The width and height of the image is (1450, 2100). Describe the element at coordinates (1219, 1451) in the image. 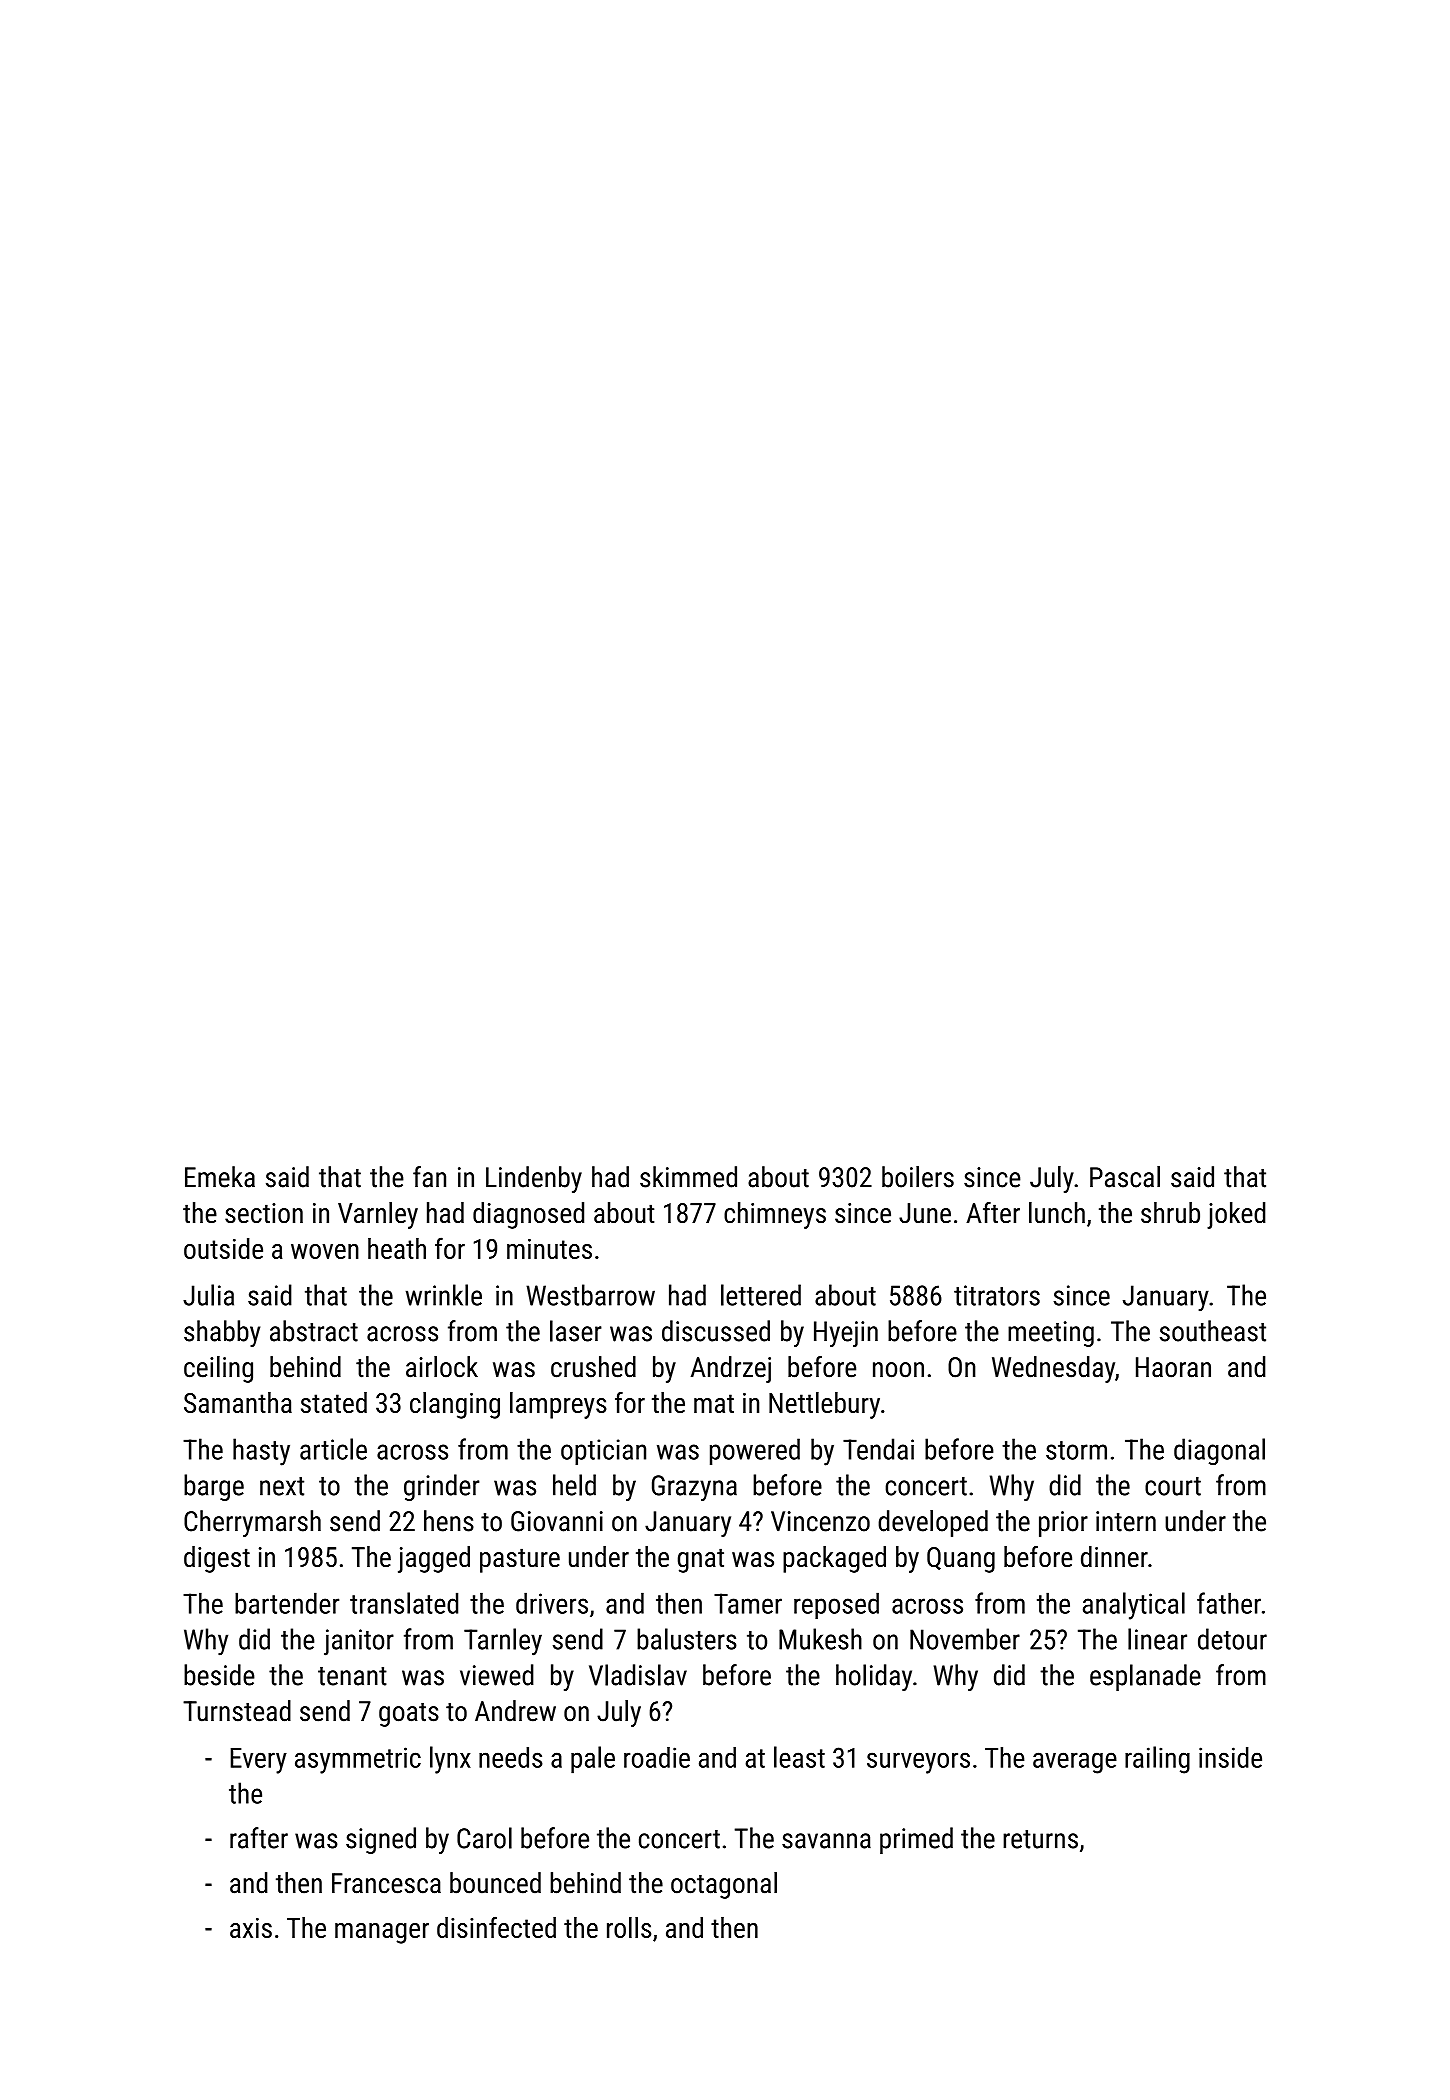

I see `diagonal` at that location.
